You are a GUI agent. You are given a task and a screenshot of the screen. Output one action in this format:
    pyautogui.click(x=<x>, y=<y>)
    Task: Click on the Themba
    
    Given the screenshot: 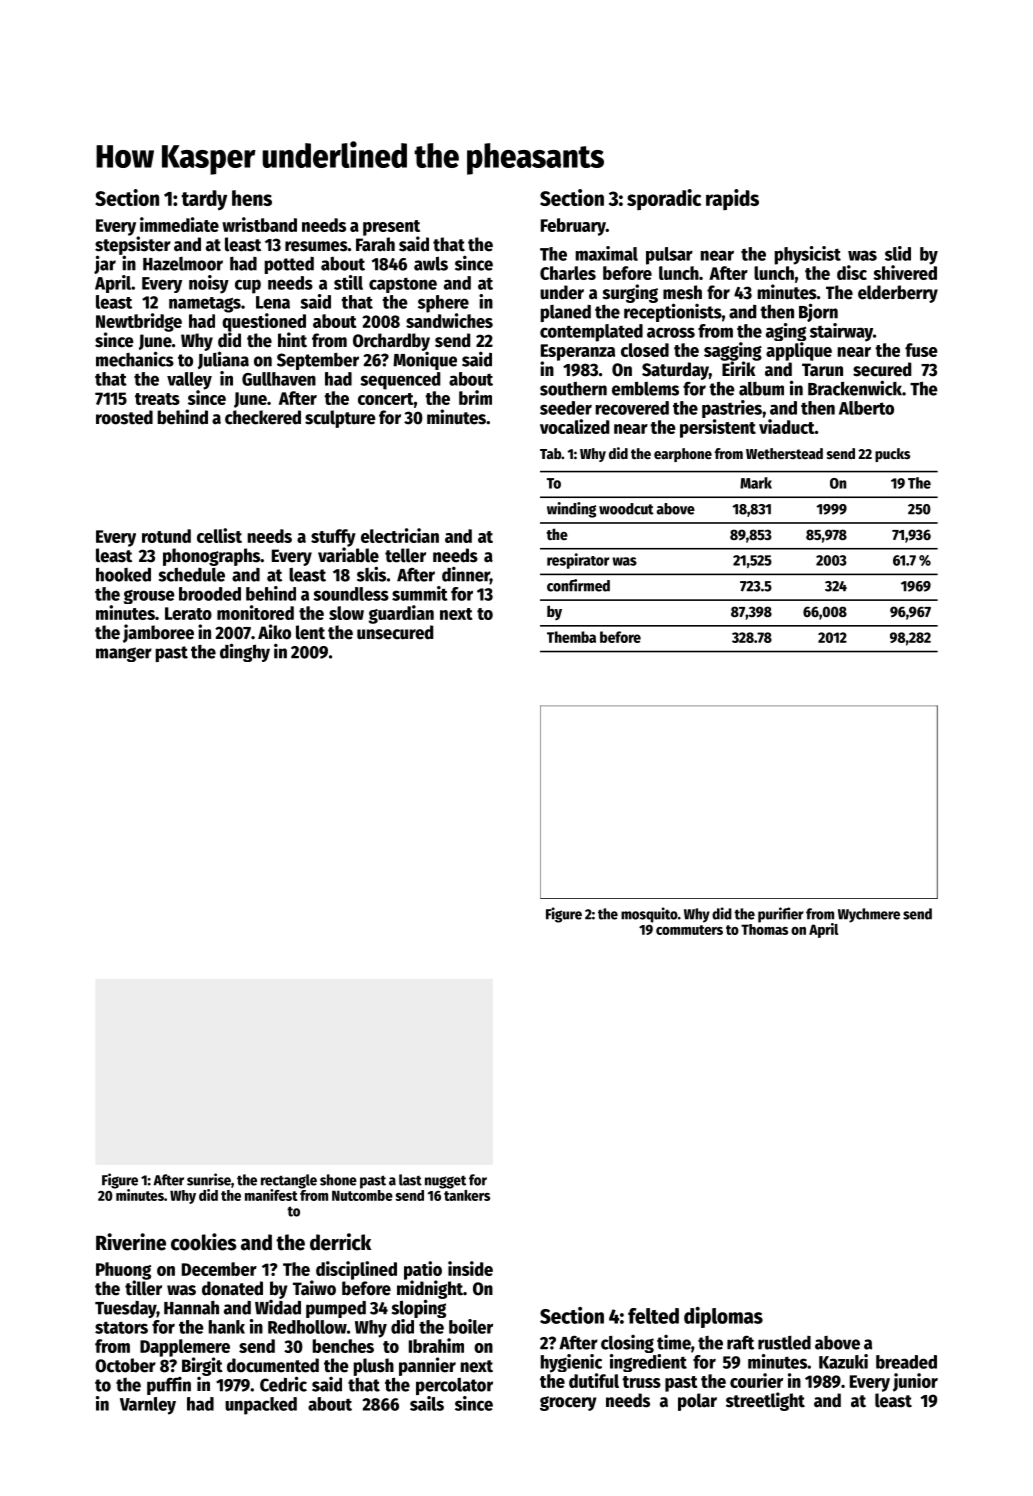 What is the action you would take?
    pyautogui.click(x=571, y=637)
